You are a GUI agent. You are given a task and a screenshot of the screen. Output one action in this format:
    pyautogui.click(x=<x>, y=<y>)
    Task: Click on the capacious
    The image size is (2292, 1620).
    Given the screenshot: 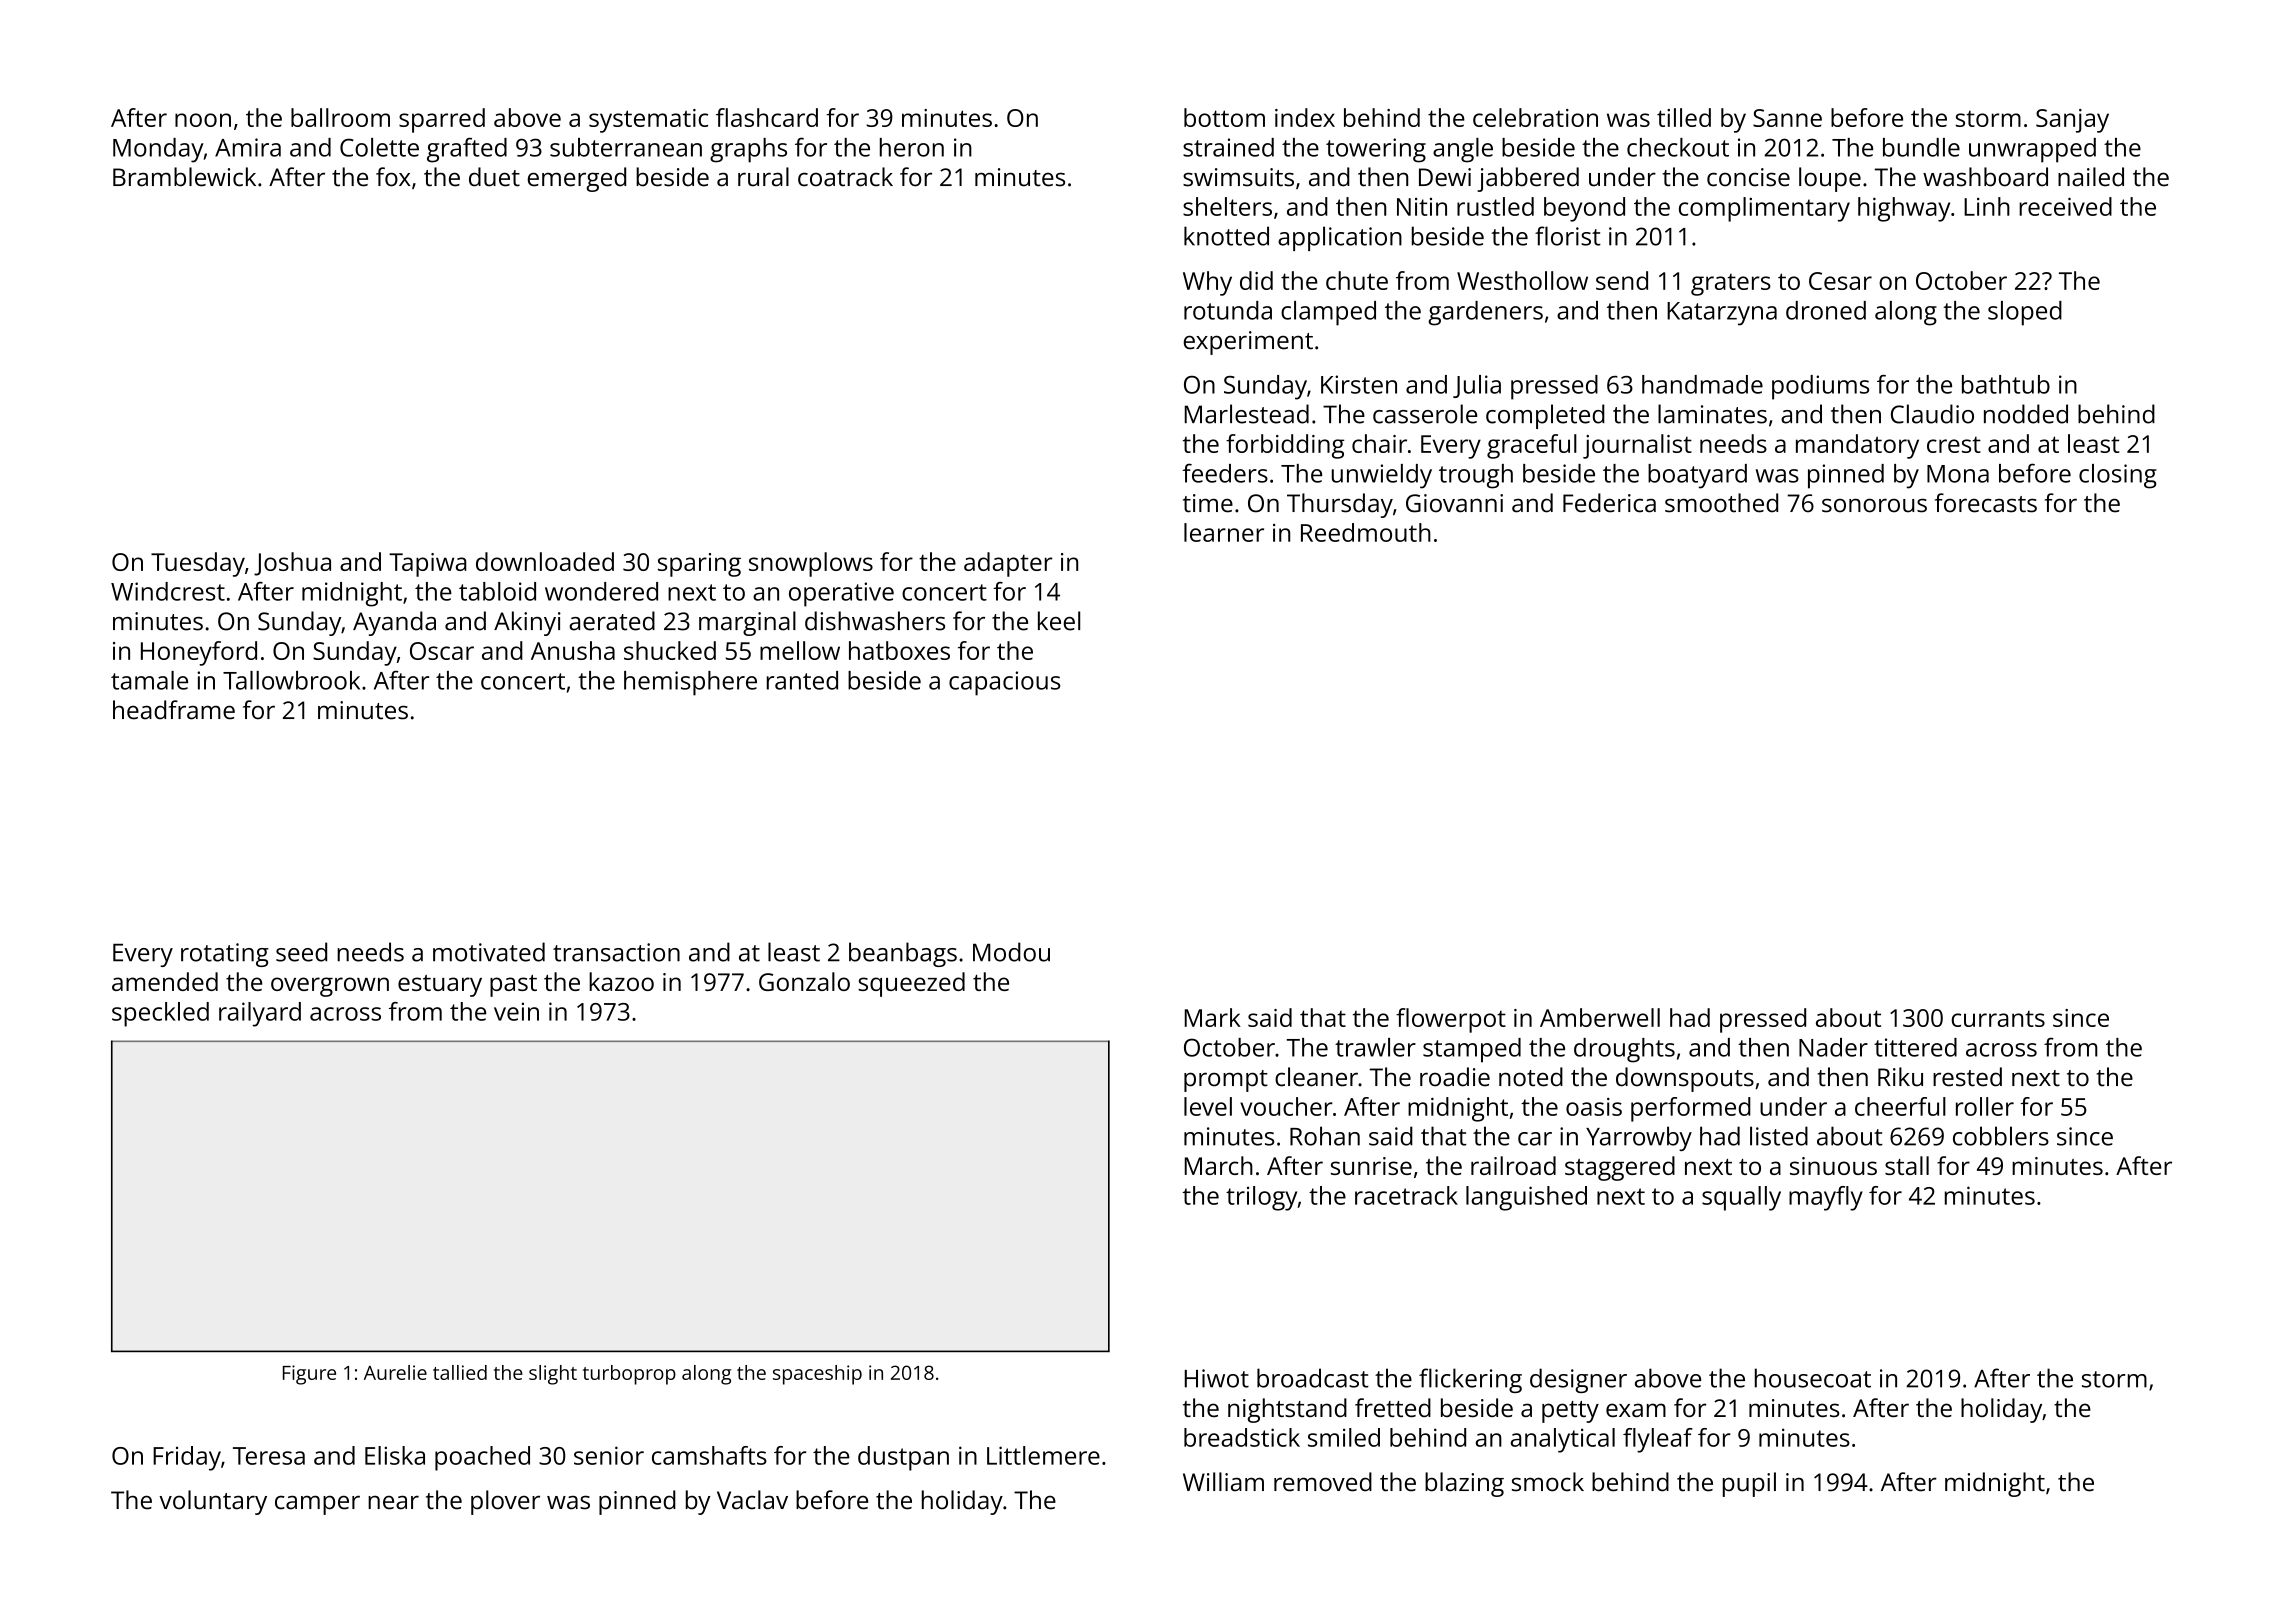 What is the action you would take?
    pyautogui.click(x=1004, y=683)
